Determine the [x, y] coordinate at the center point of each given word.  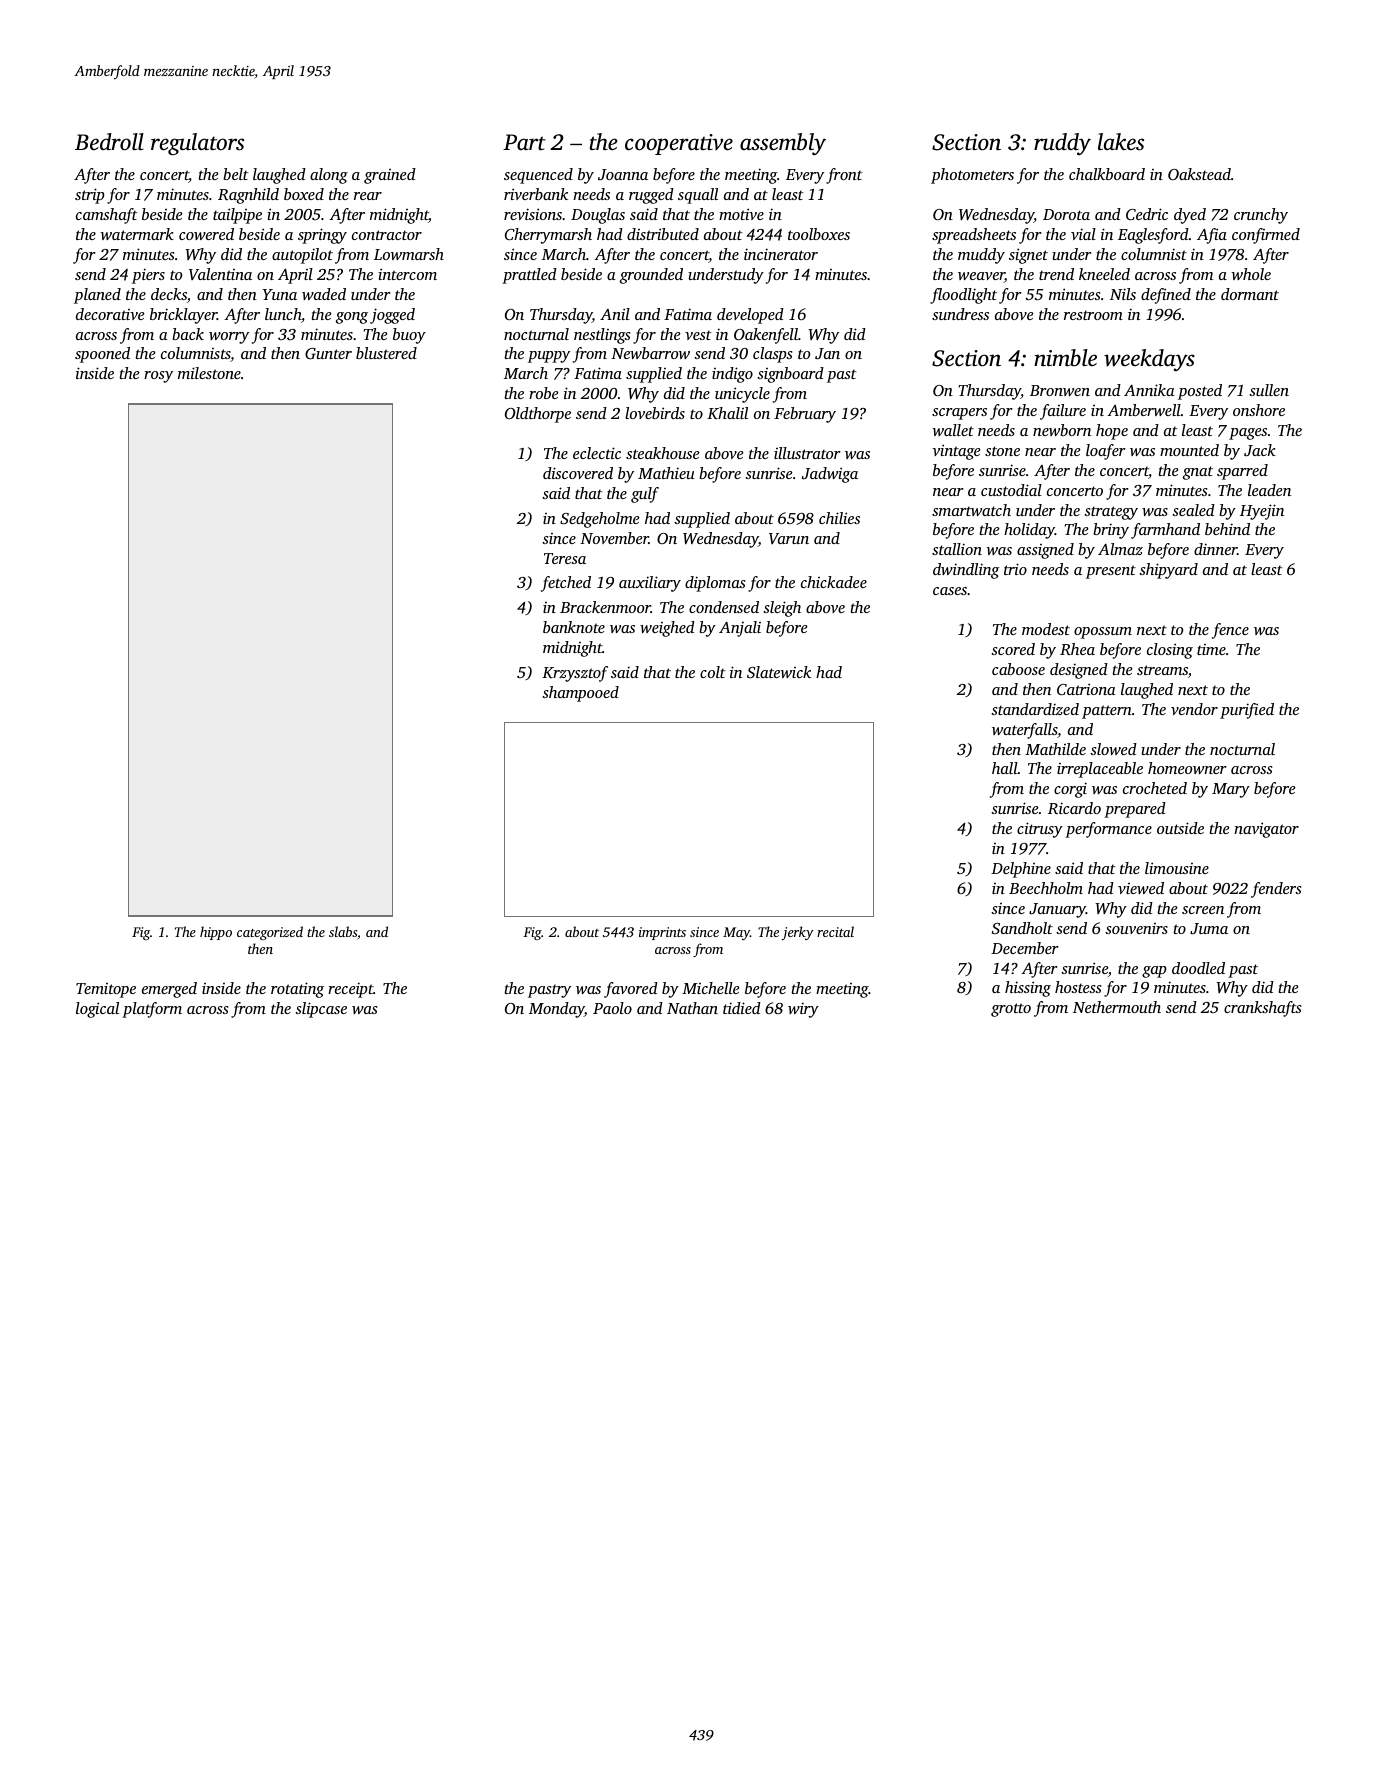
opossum [1103, 633]
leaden [1269, 490]
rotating [297, 990]
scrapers [959, 414]
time [1211, 649]
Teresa [565, 558]
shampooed [580, 694]
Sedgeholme [599, 520]
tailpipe [237, 216]
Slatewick [779, 672]
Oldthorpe [538, 415]
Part [524, 142]
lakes [1121, 142]
